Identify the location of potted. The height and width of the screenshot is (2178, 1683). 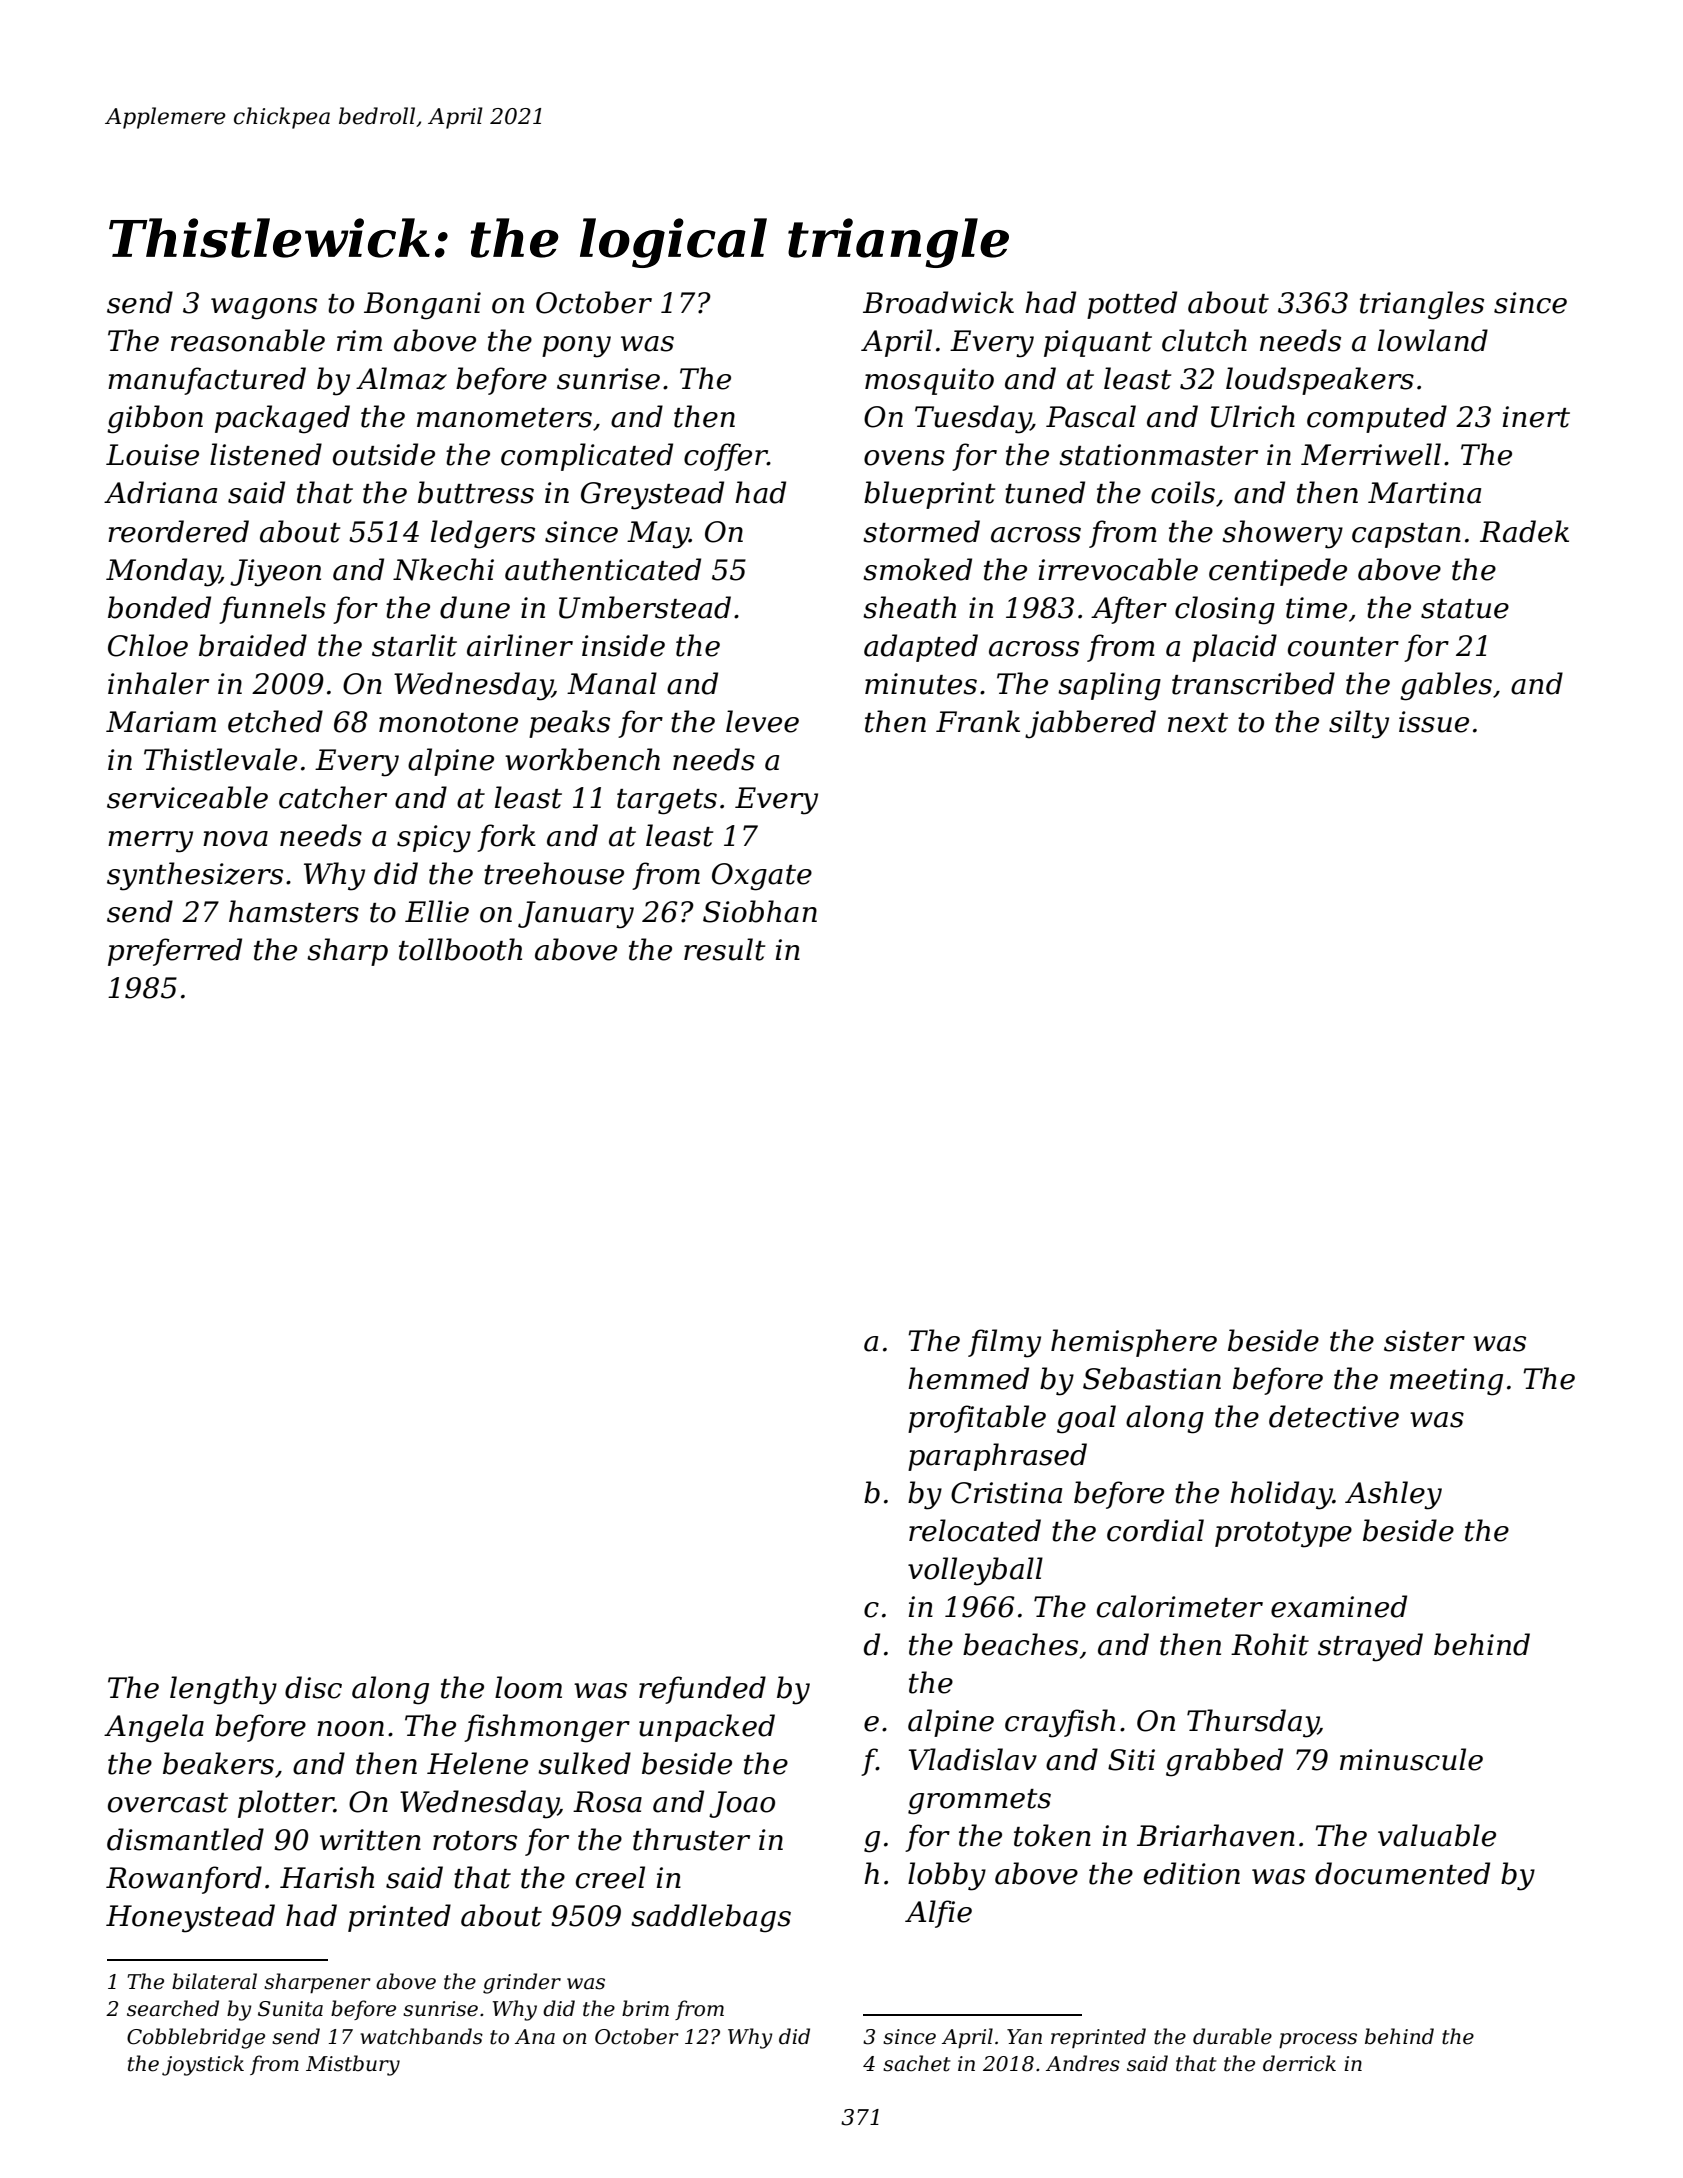
(1132, 305).
